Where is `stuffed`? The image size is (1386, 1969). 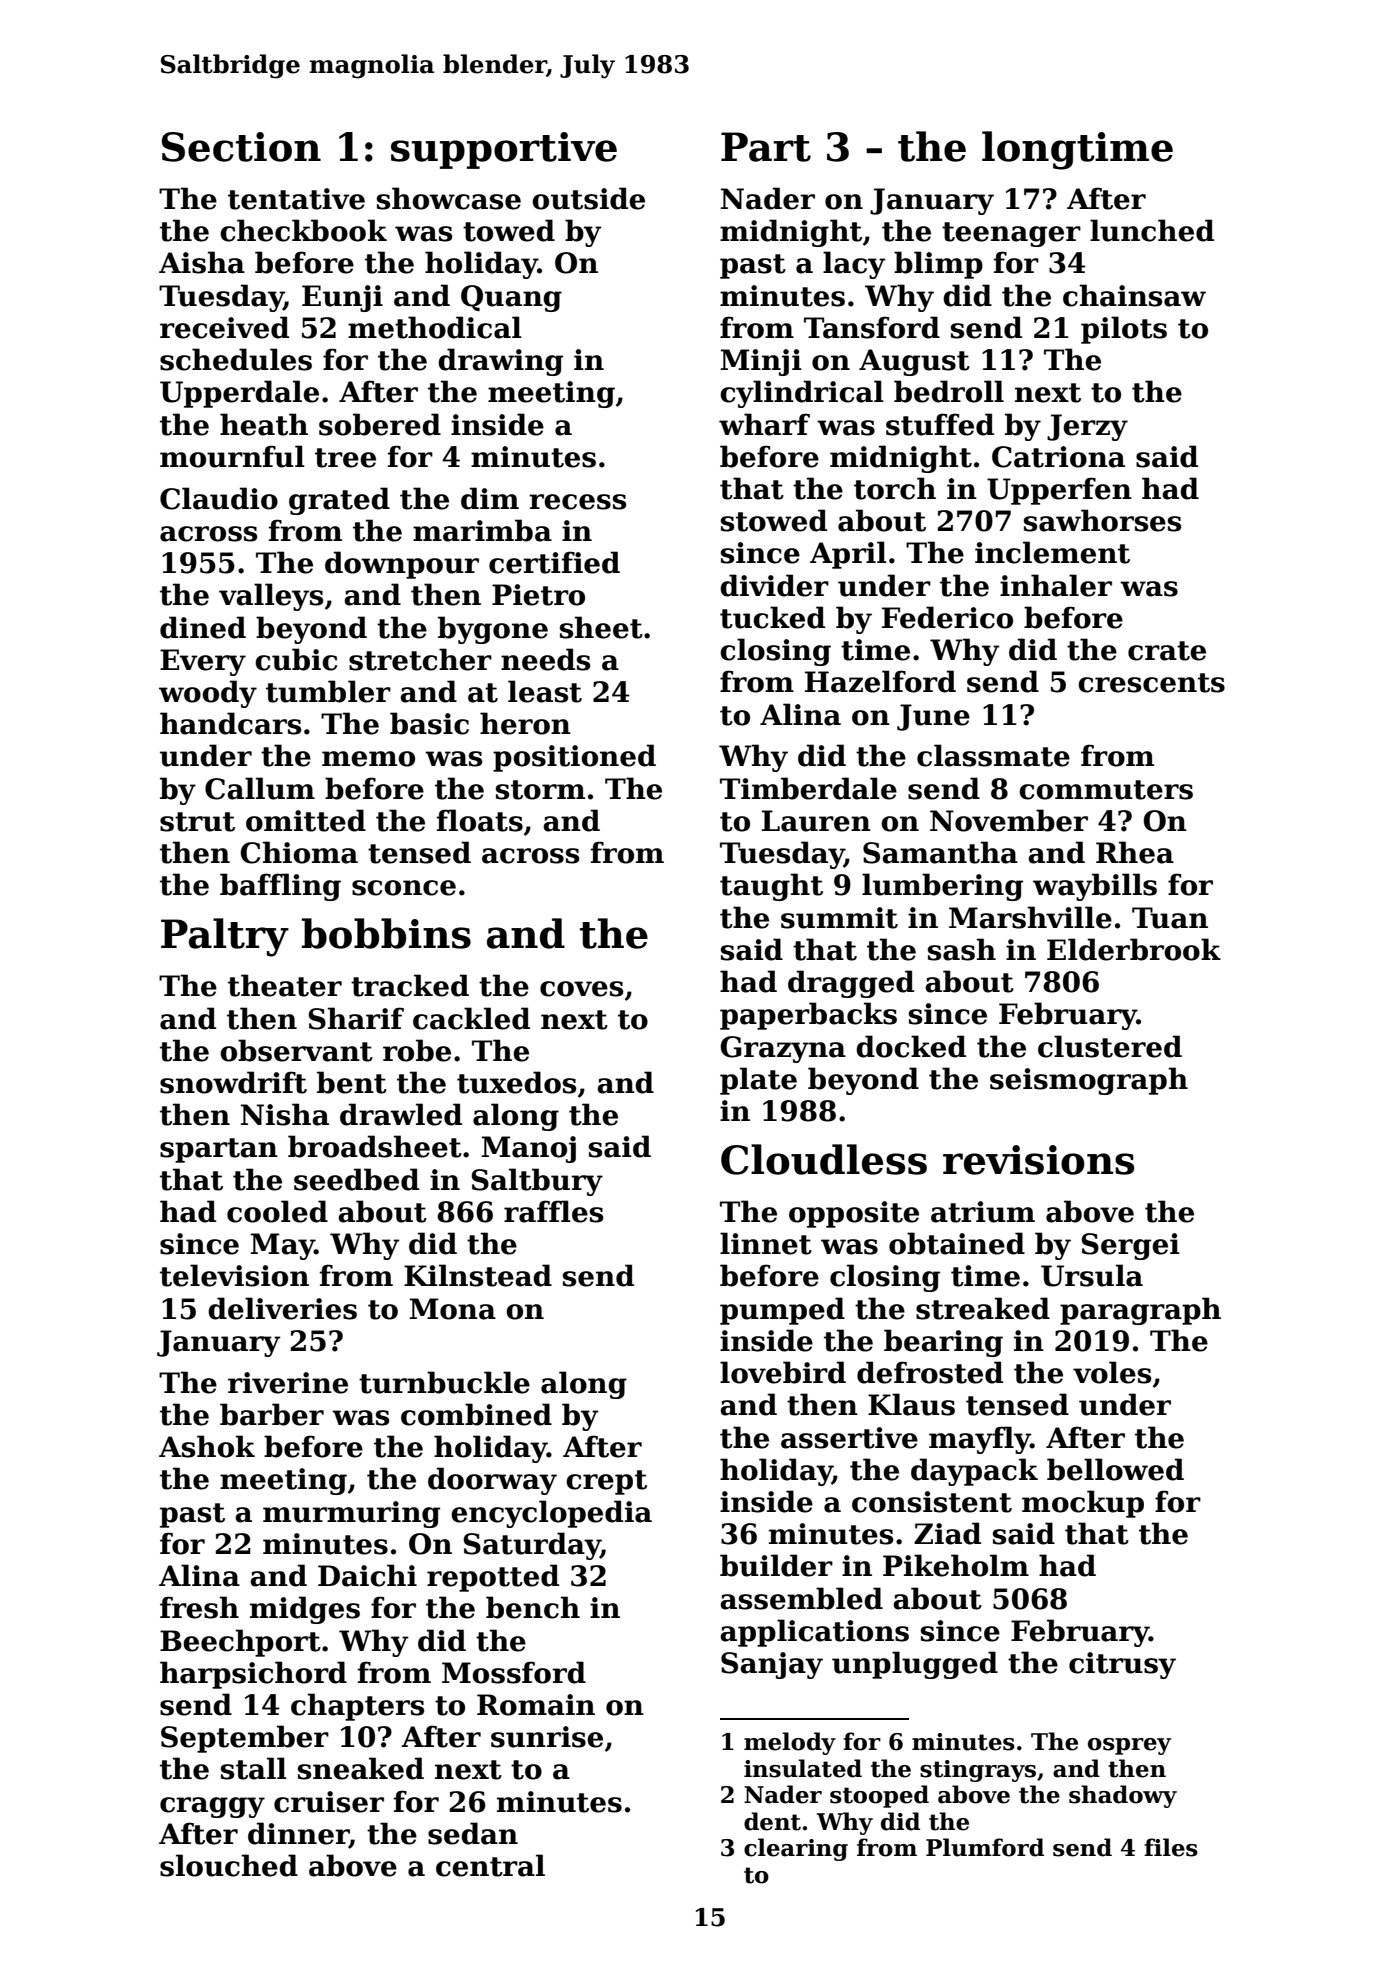 stuffed is located at coordinates (940, 424).
